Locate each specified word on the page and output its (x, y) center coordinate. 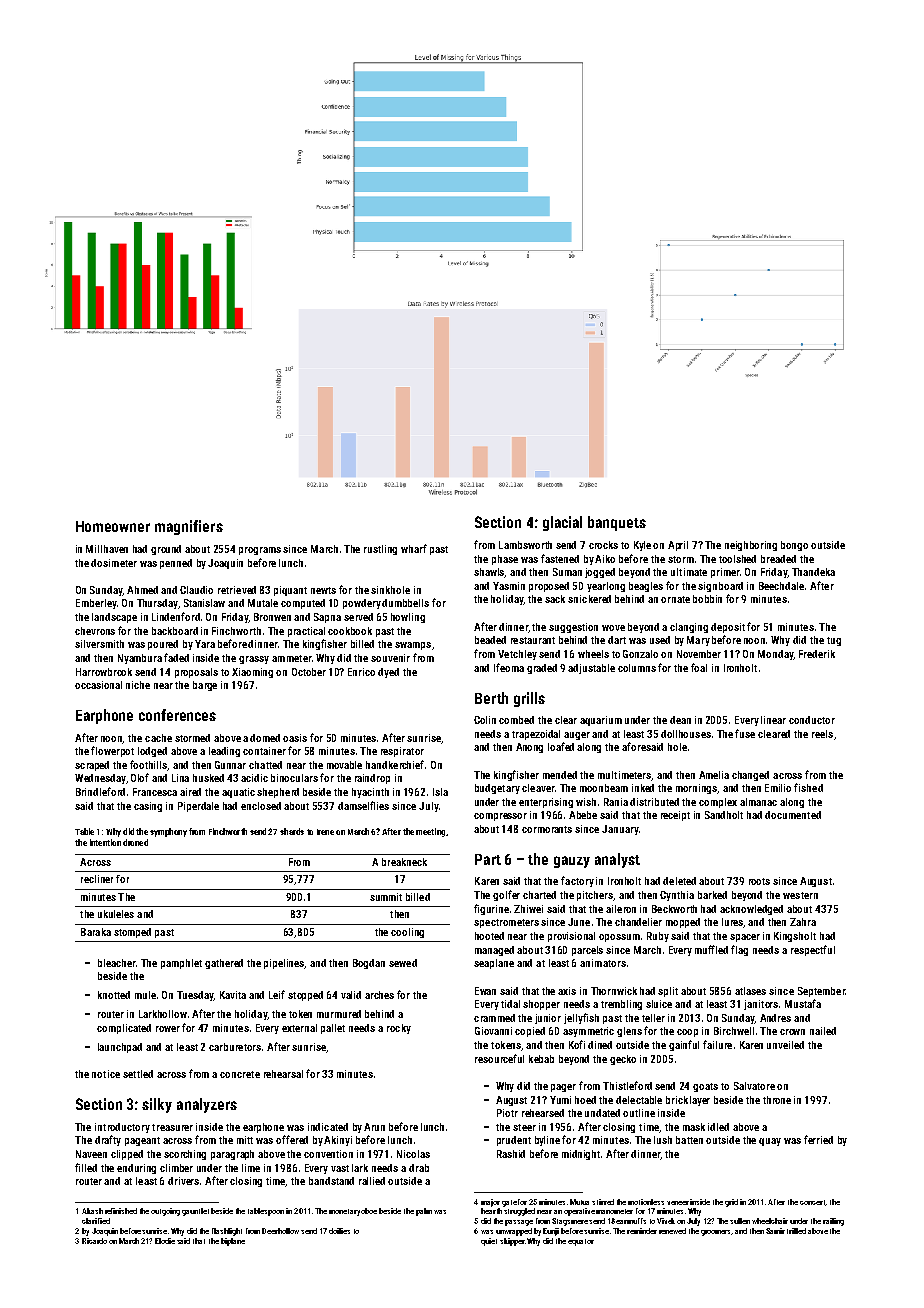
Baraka (96, 932)
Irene (325, 832)
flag (739, 950)
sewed (403, 963)
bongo (794, 546)
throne (777, 1100)
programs (260, 551)
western (800, 895)
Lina (180, 778)
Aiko (605, 559)
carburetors (235, 1047)
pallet (333, 1029)
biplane (233, 1242)
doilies (339, 1231)
